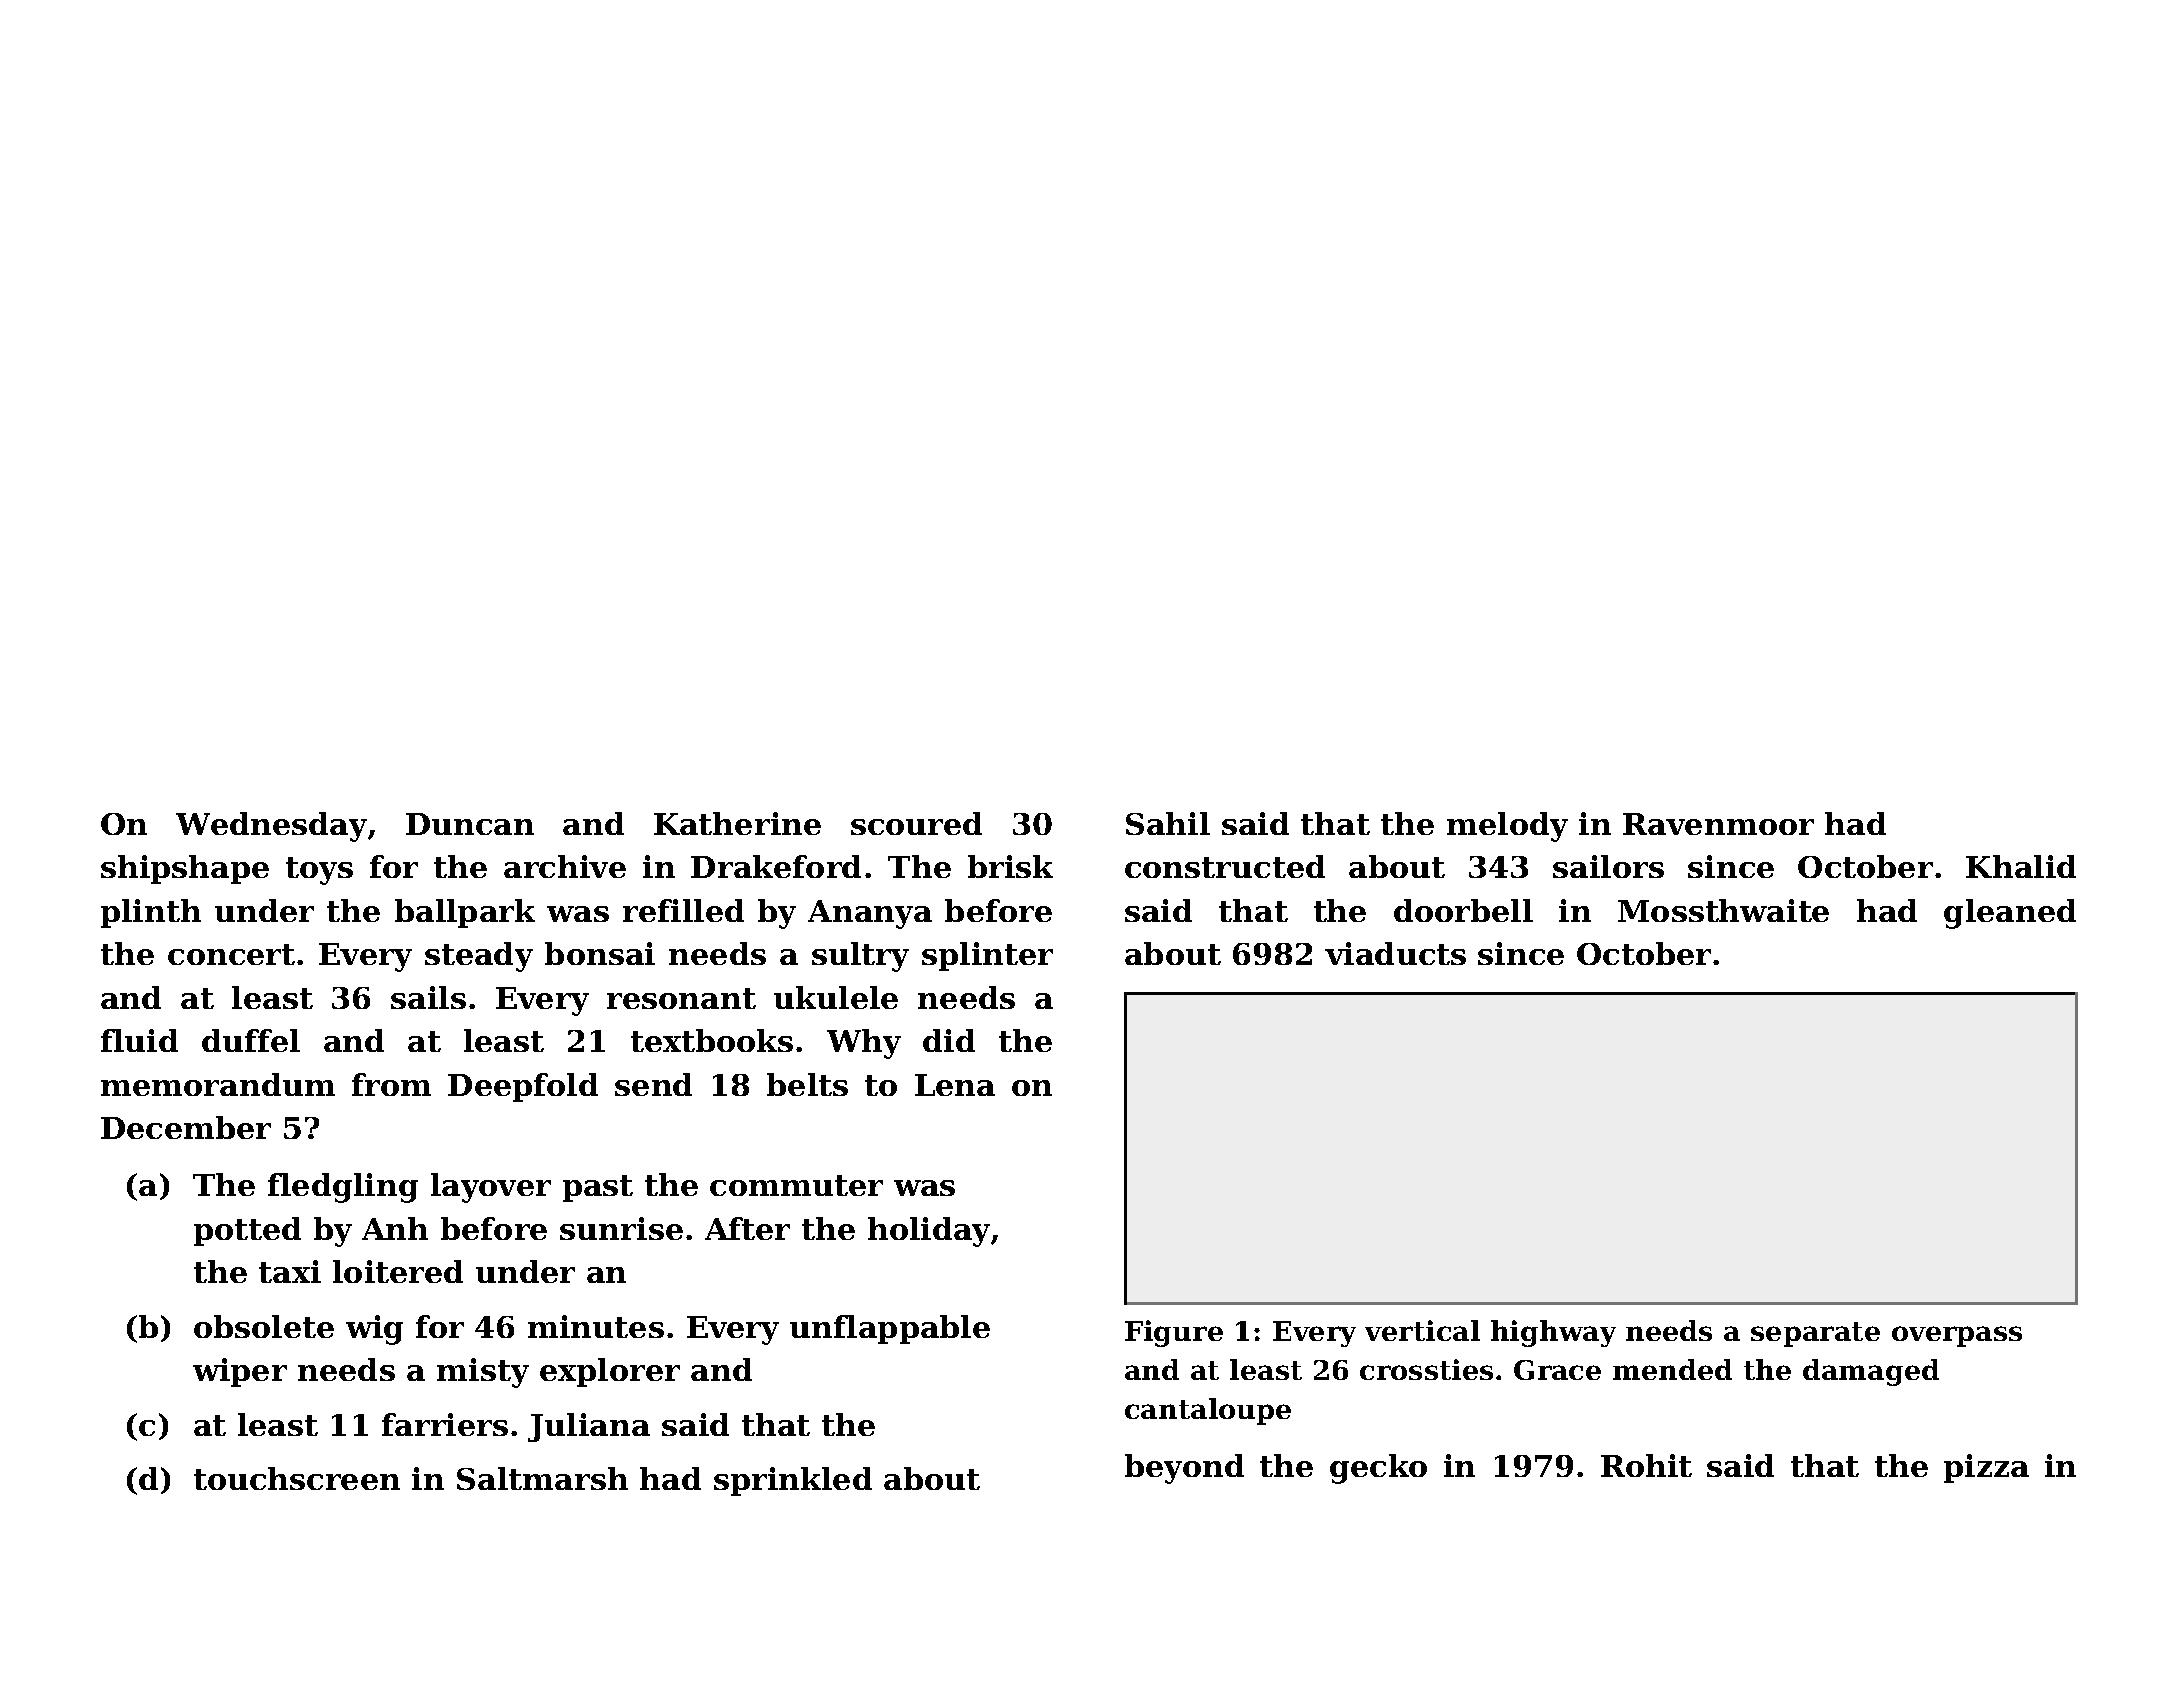 This screenshot has height=1683, width=2178. Describe the element at coordinates (1168, 823) in the screenshot. I see `Sahil` at that location.
